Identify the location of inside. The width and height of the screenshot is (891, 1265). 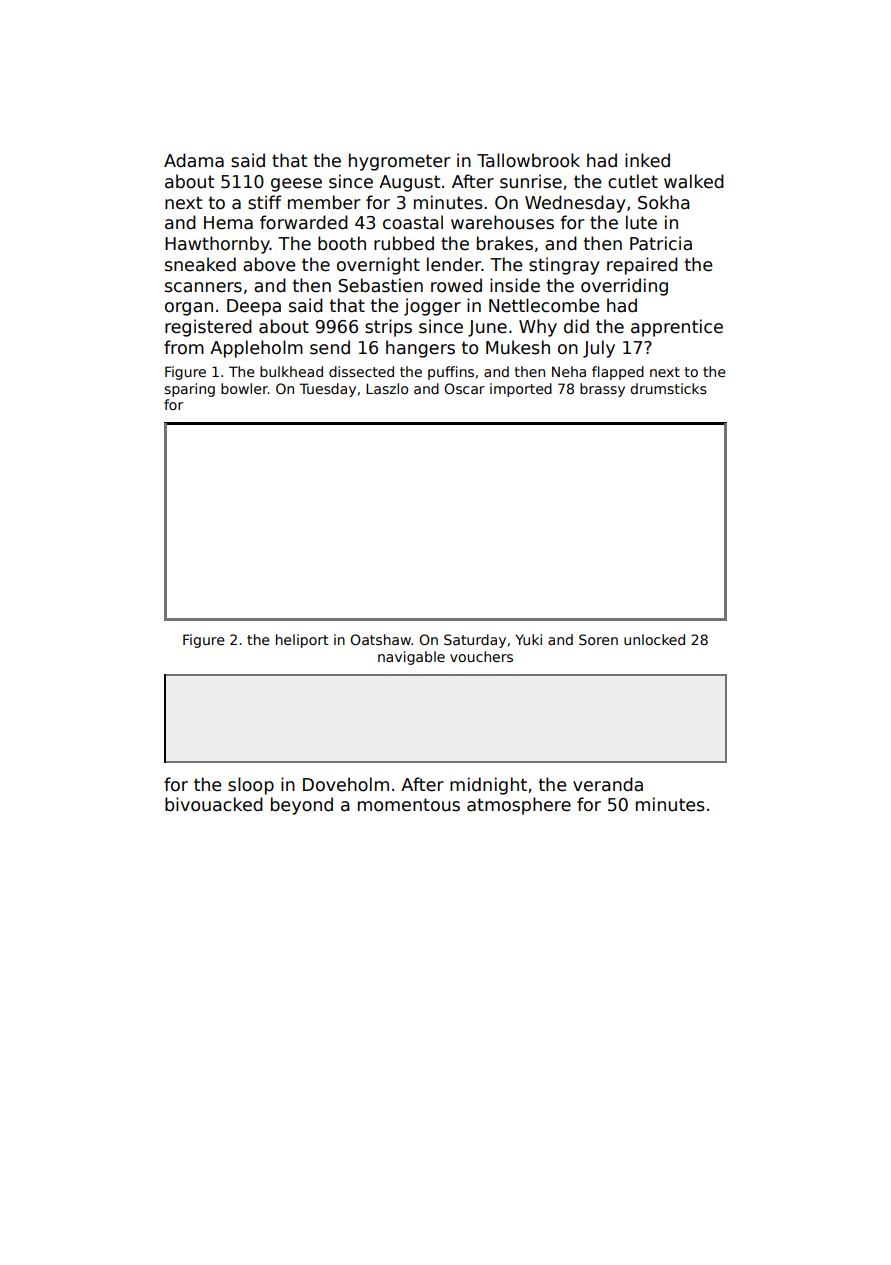
(515, 285).
